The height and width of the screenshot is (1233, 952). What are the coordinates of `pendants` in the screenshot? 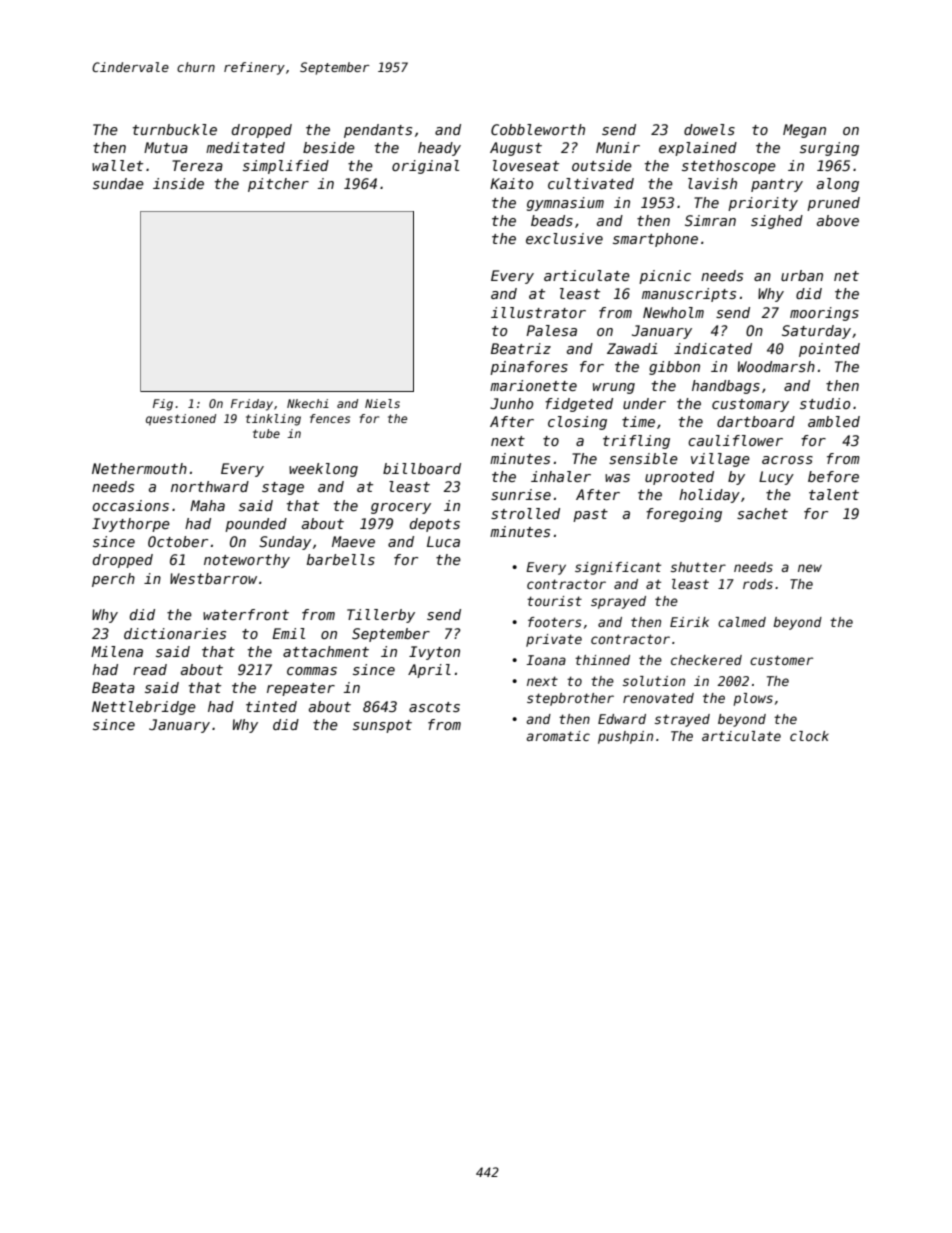 It's located at (378, 131).
